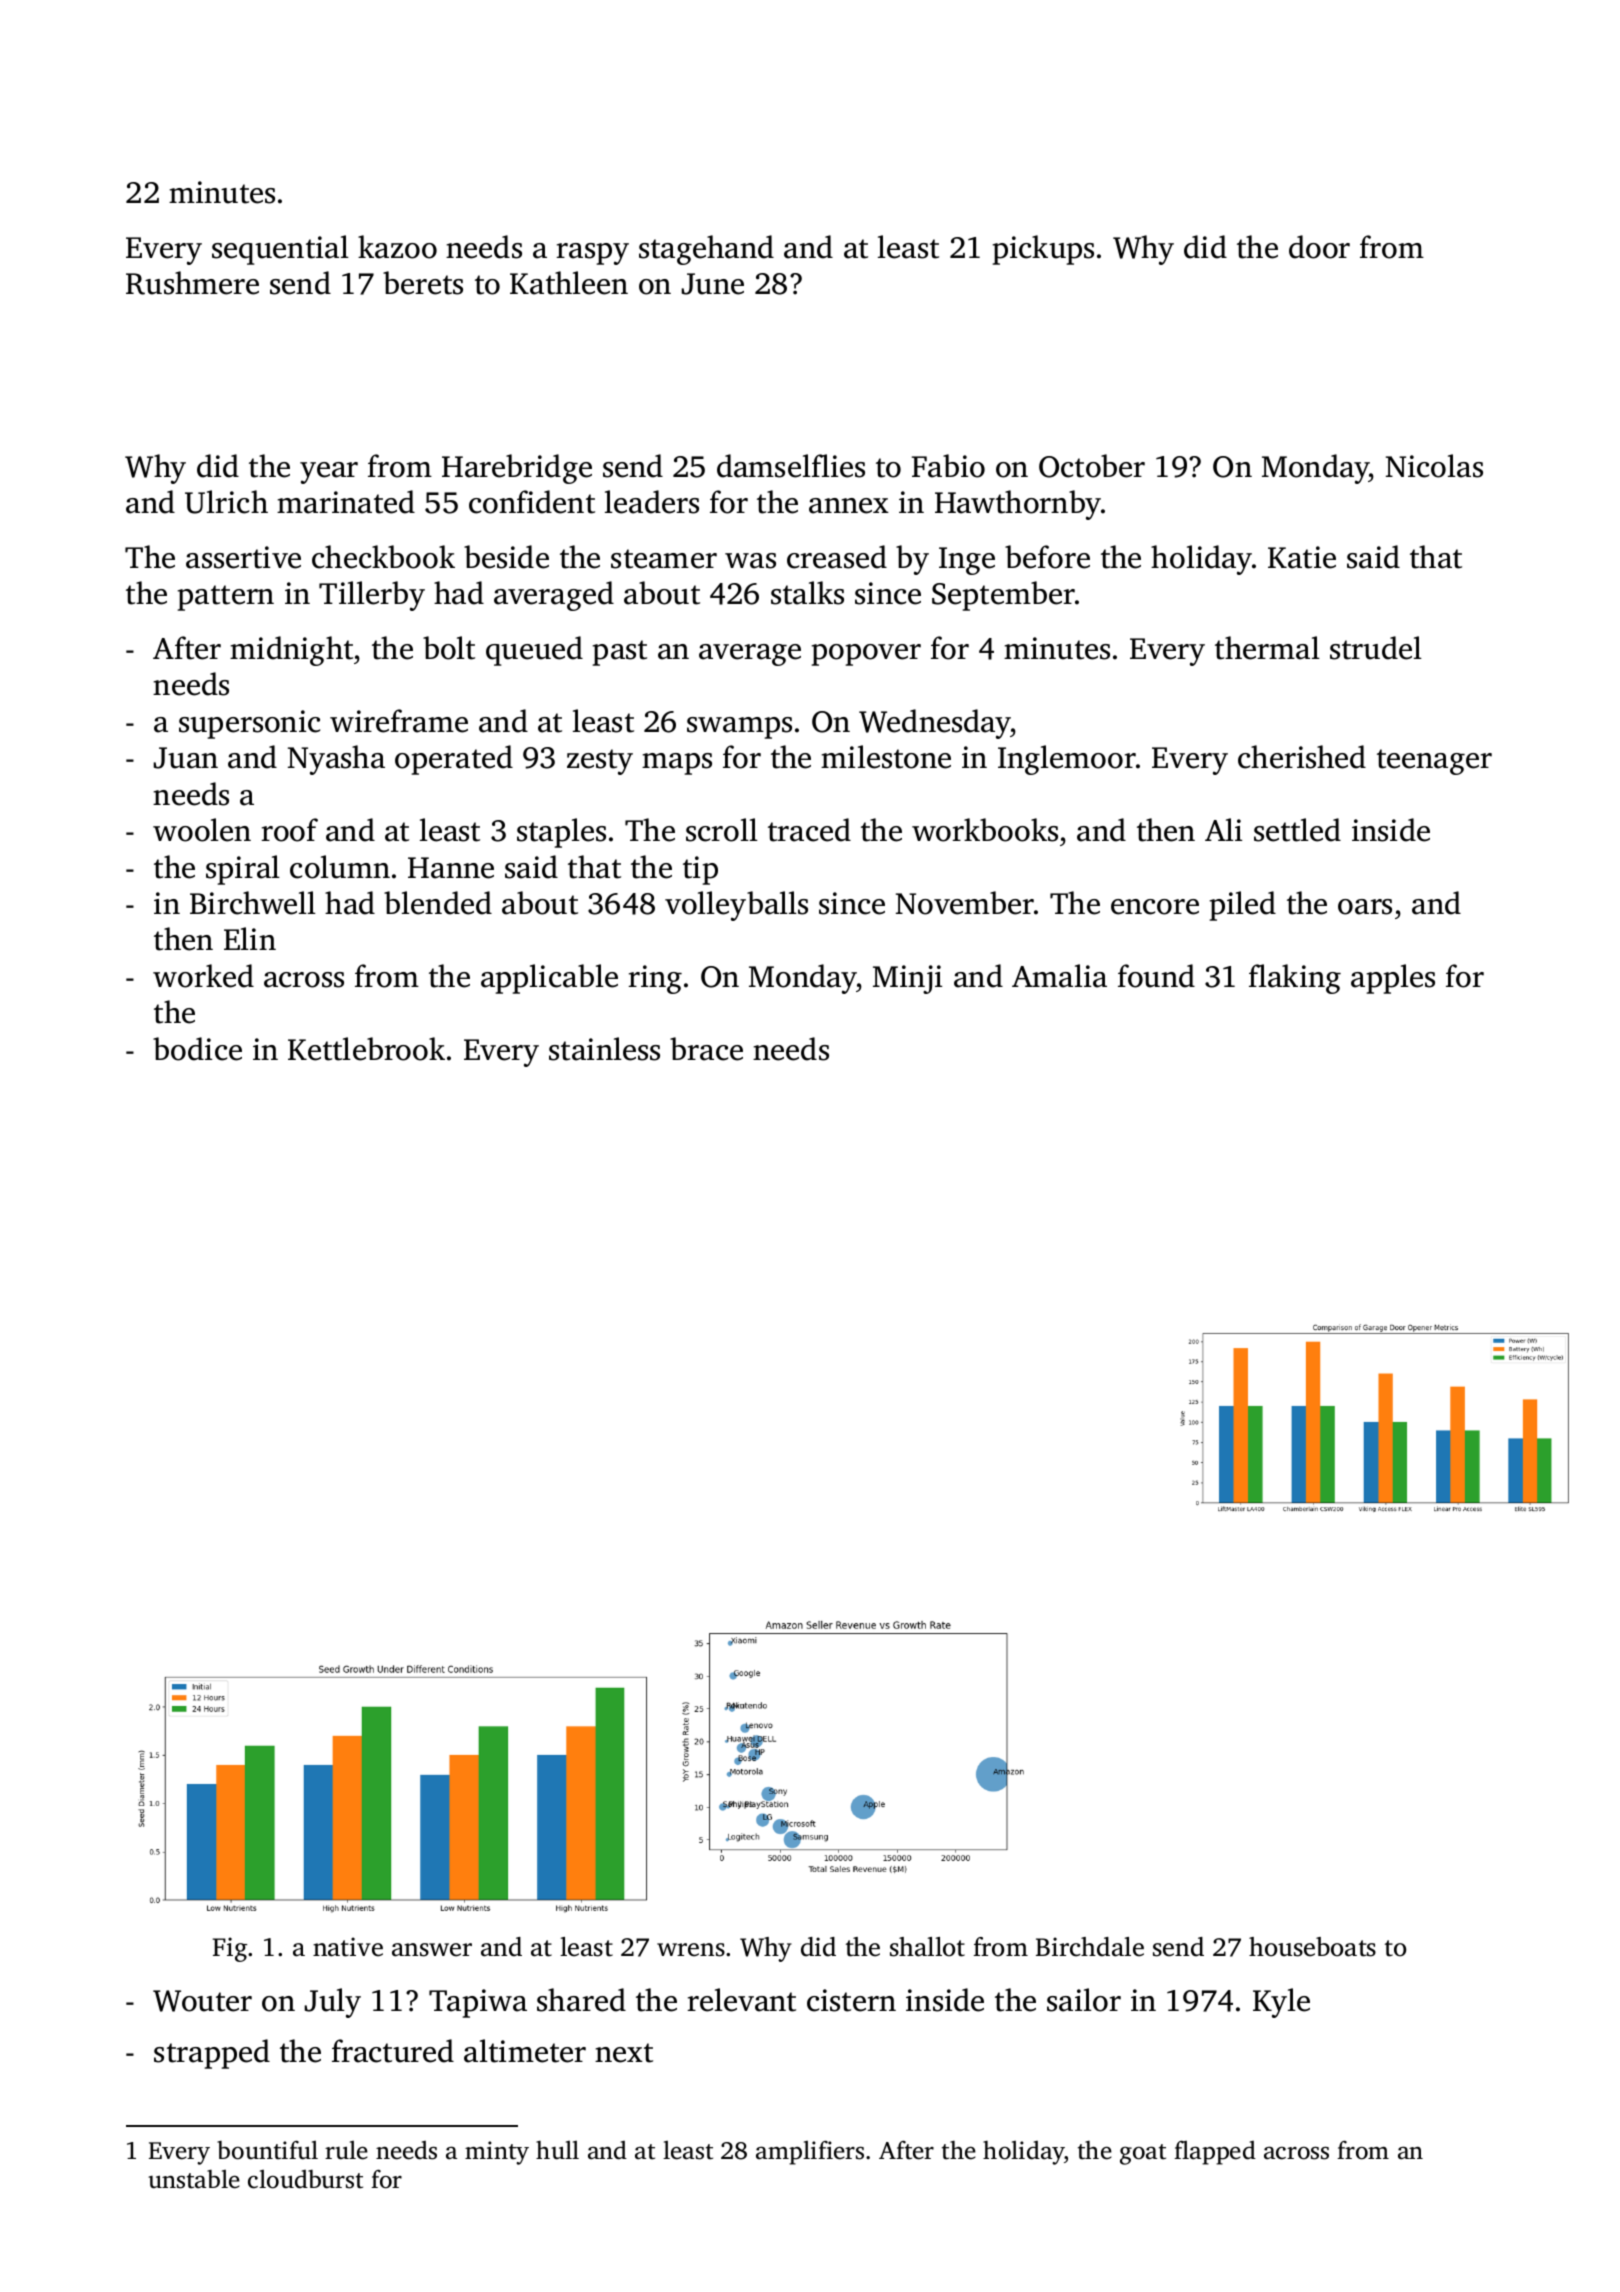 This document has height=2292, width=1620. What do you see at coordinates (809, 830) in the document?
I see `traced` at bounding box center [809, 830].
